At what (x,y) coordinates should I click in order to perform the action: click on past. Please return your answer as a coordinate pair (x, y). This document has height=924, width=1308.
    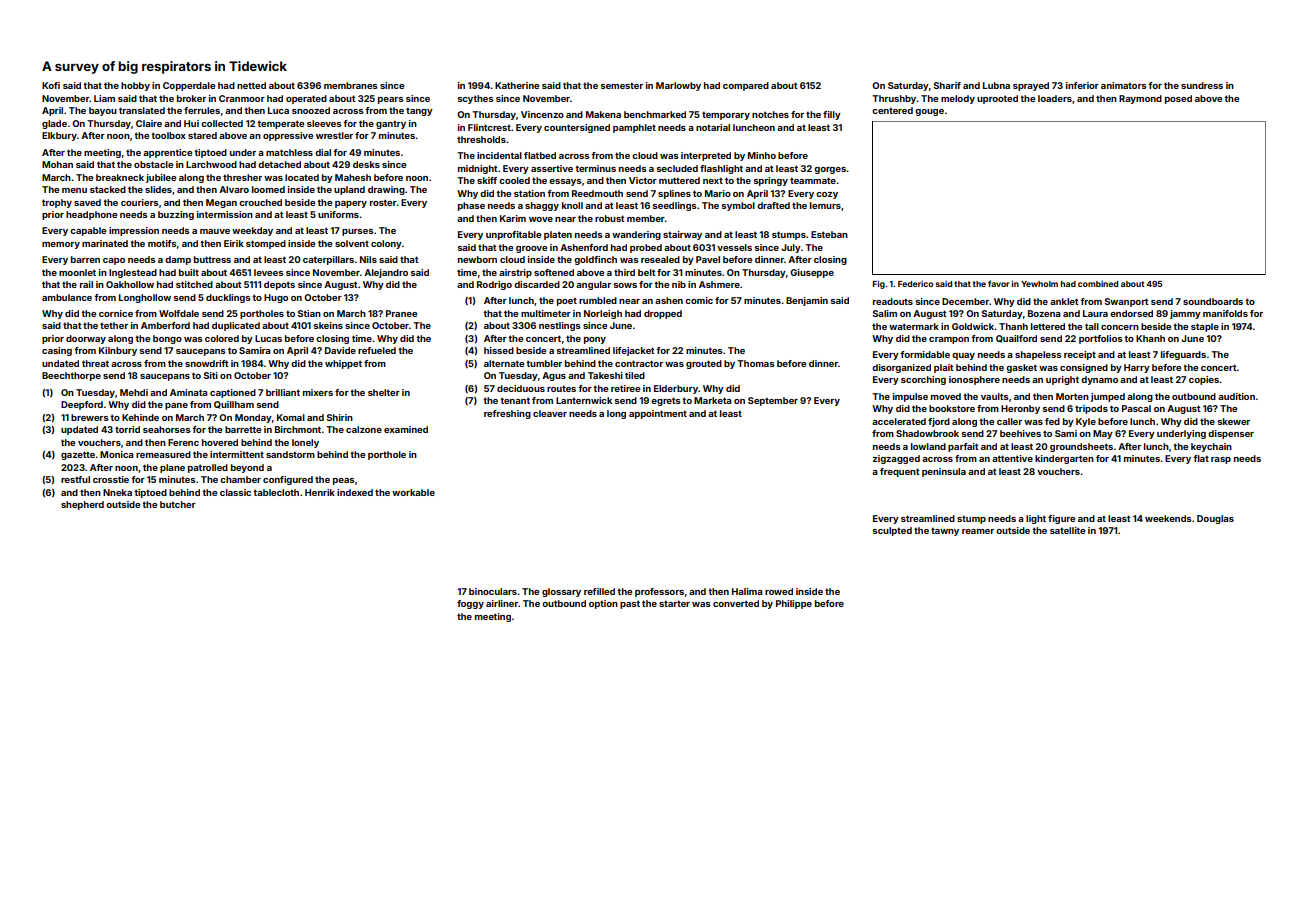
    Looking at the image, I should click on (630, 604).
